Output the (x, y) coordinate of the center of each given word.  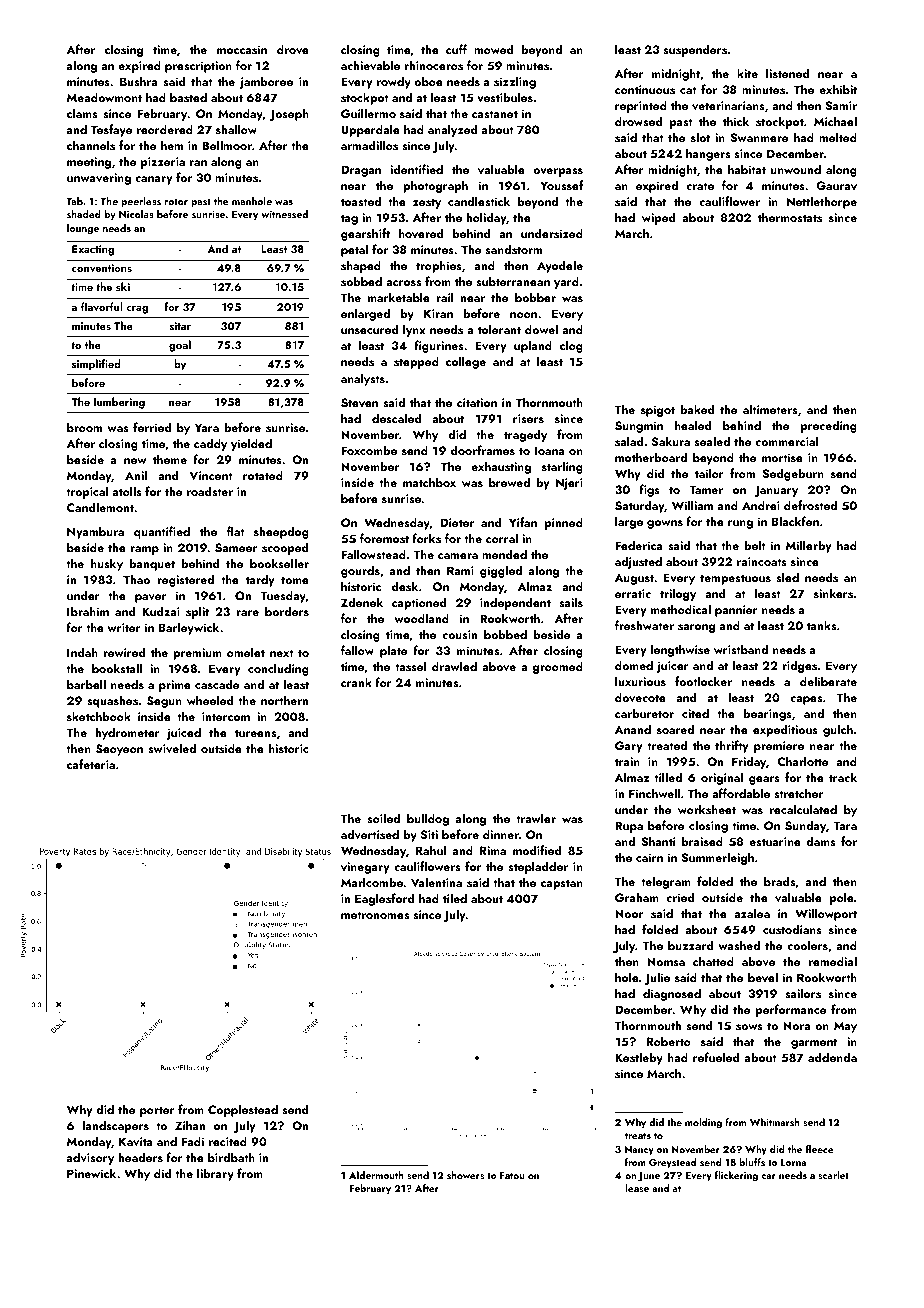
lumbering (119, 403)
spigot (658, 411)
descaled (396, 418)
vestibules (505, 97)
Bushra (138, 81)
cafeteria (91, 764)
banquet (152, 564)
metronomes (375, 915)
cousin (459, 634)
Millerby (809, 546)
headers (140, 1157)
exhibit (838, 89)
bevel (763, 977)
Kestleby (639, 1058)
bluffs (752, 1162)
